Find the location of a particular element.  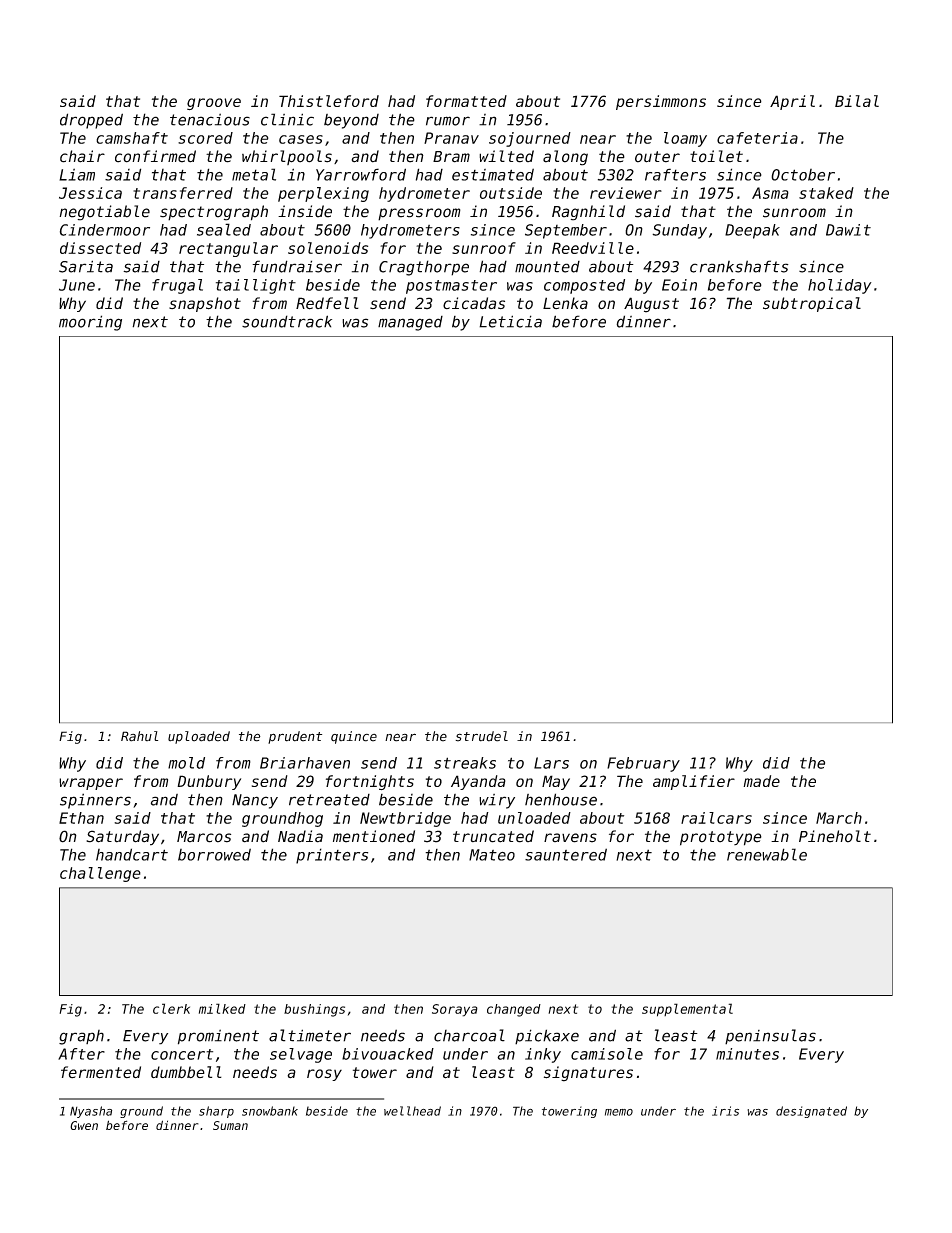

subtropical is located at coordinates (812, 304).
